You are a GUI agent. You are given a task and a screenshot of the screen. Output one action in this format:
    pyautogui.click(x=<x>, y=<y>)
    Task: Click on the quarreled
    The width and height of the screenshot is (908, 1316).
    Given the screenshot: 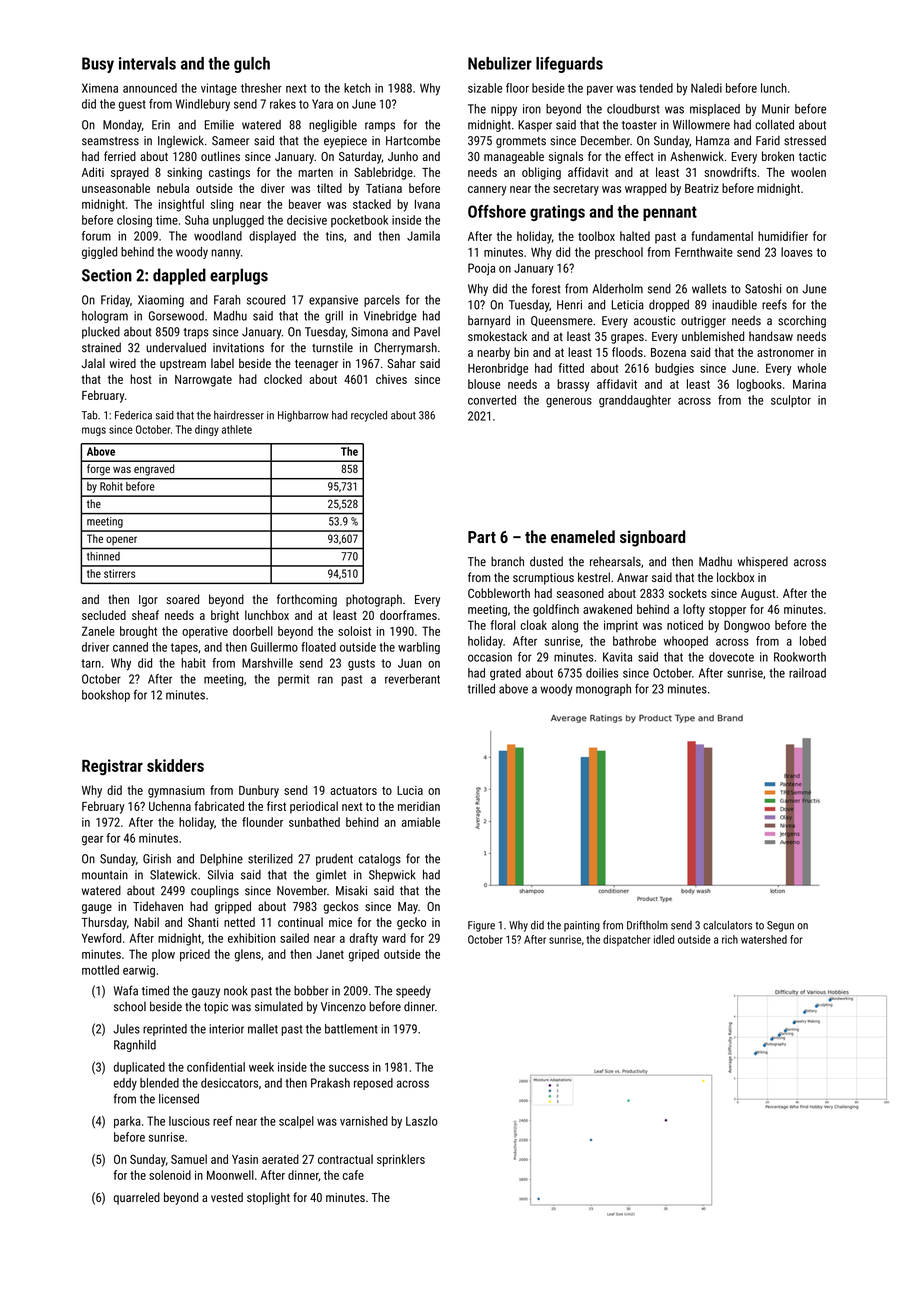 What is the action you would take?
    pyautogui.click(x=137, y=1198)
